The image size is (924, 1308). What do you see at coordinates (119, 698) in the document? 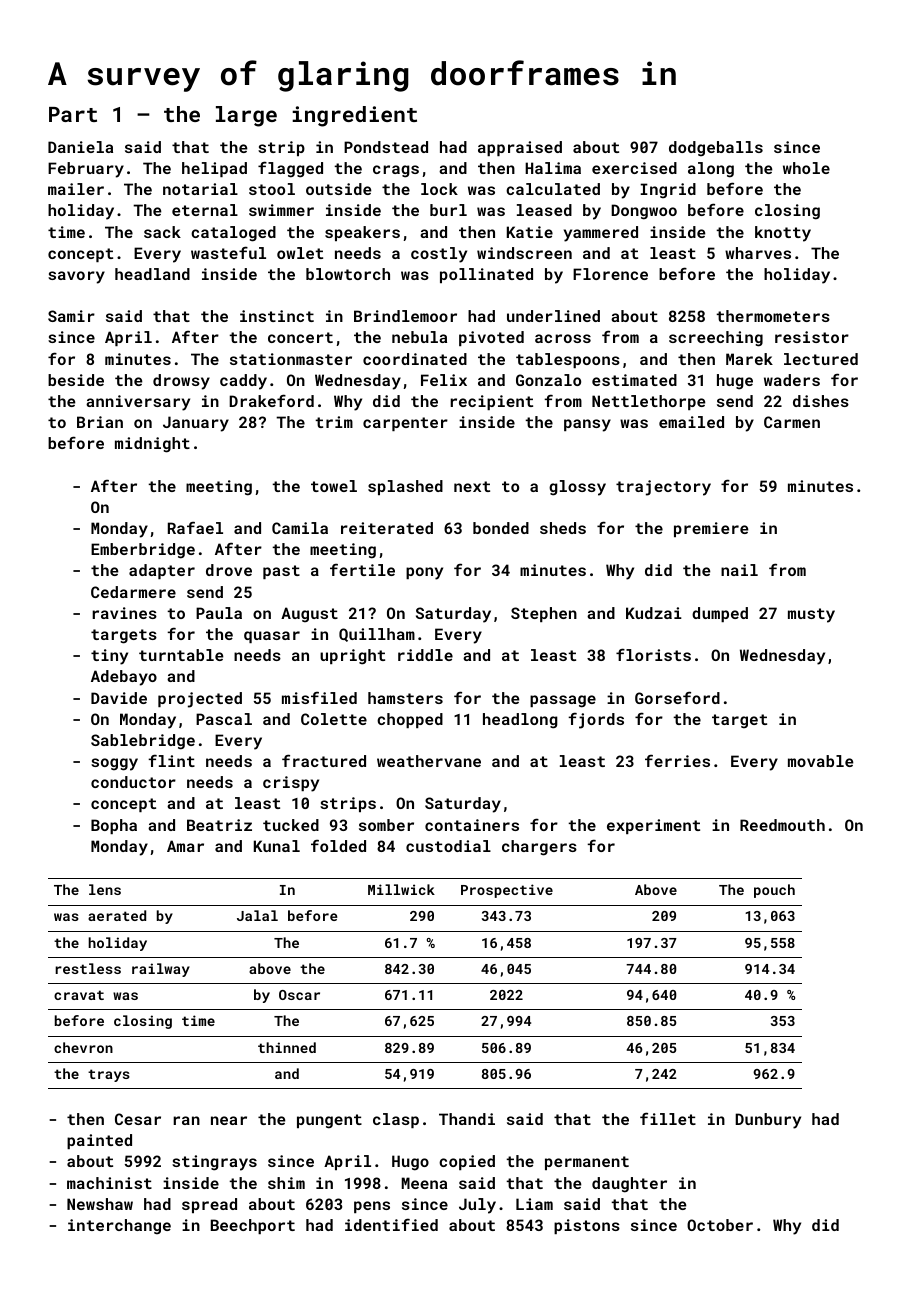
I see `Davide` at bounding box center [119, 698].
